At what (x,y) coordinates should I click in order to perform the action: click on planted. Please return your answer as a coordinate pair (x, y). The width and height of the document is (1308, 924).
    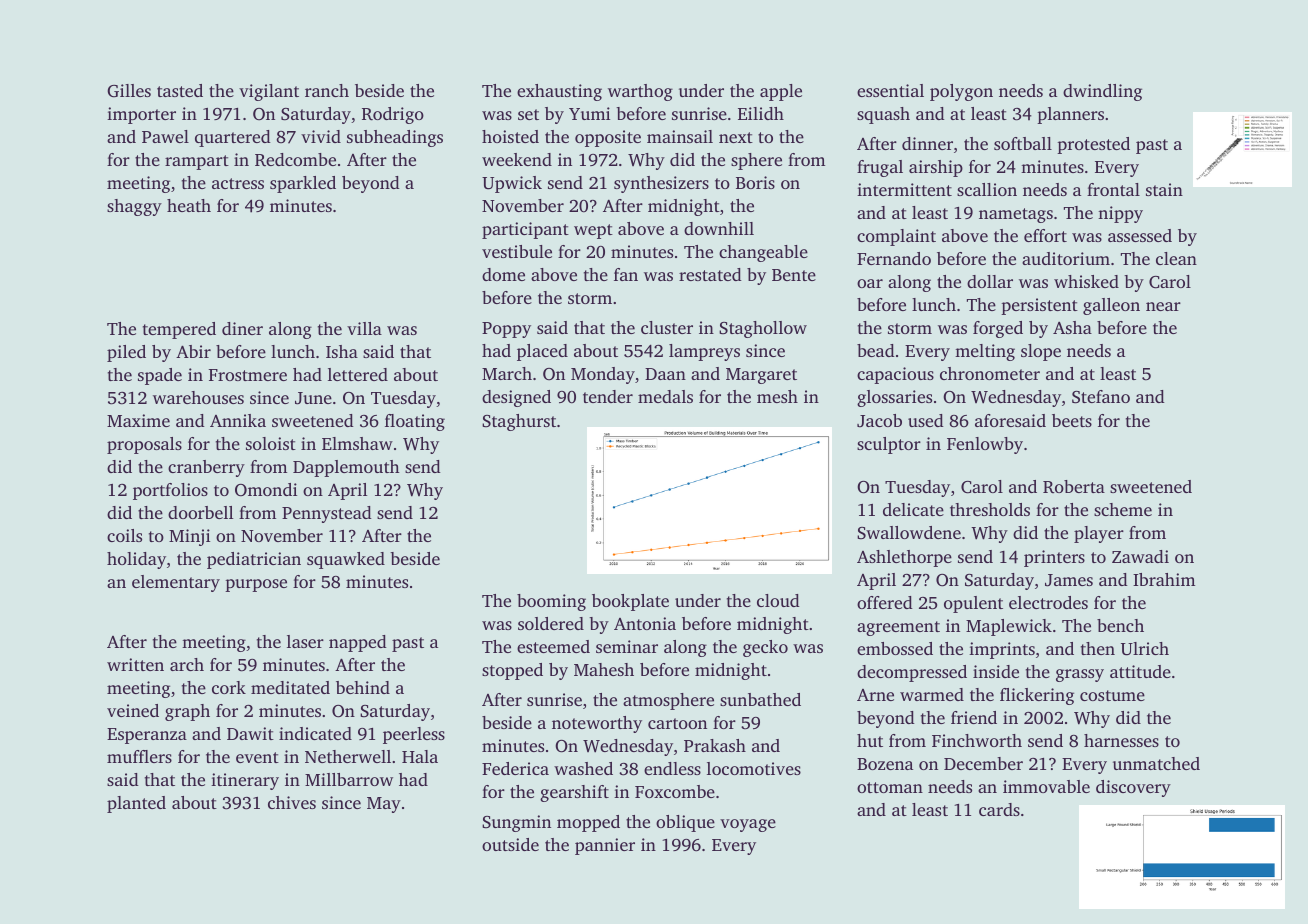
    Looking at the image, I should click on (136, 804).
